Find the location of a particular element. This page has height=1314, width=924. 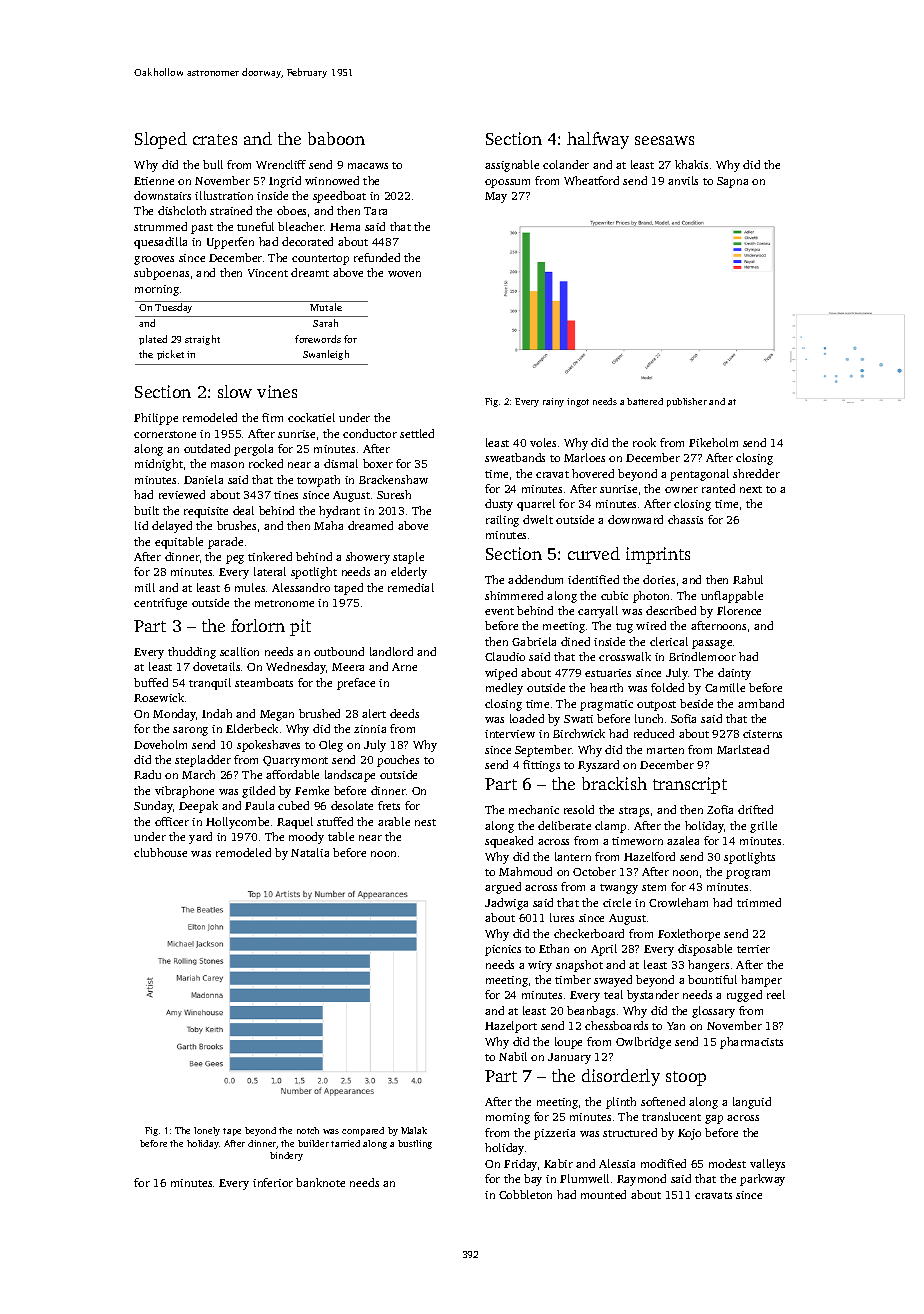

oboes is located at coordinates (291, 210).
